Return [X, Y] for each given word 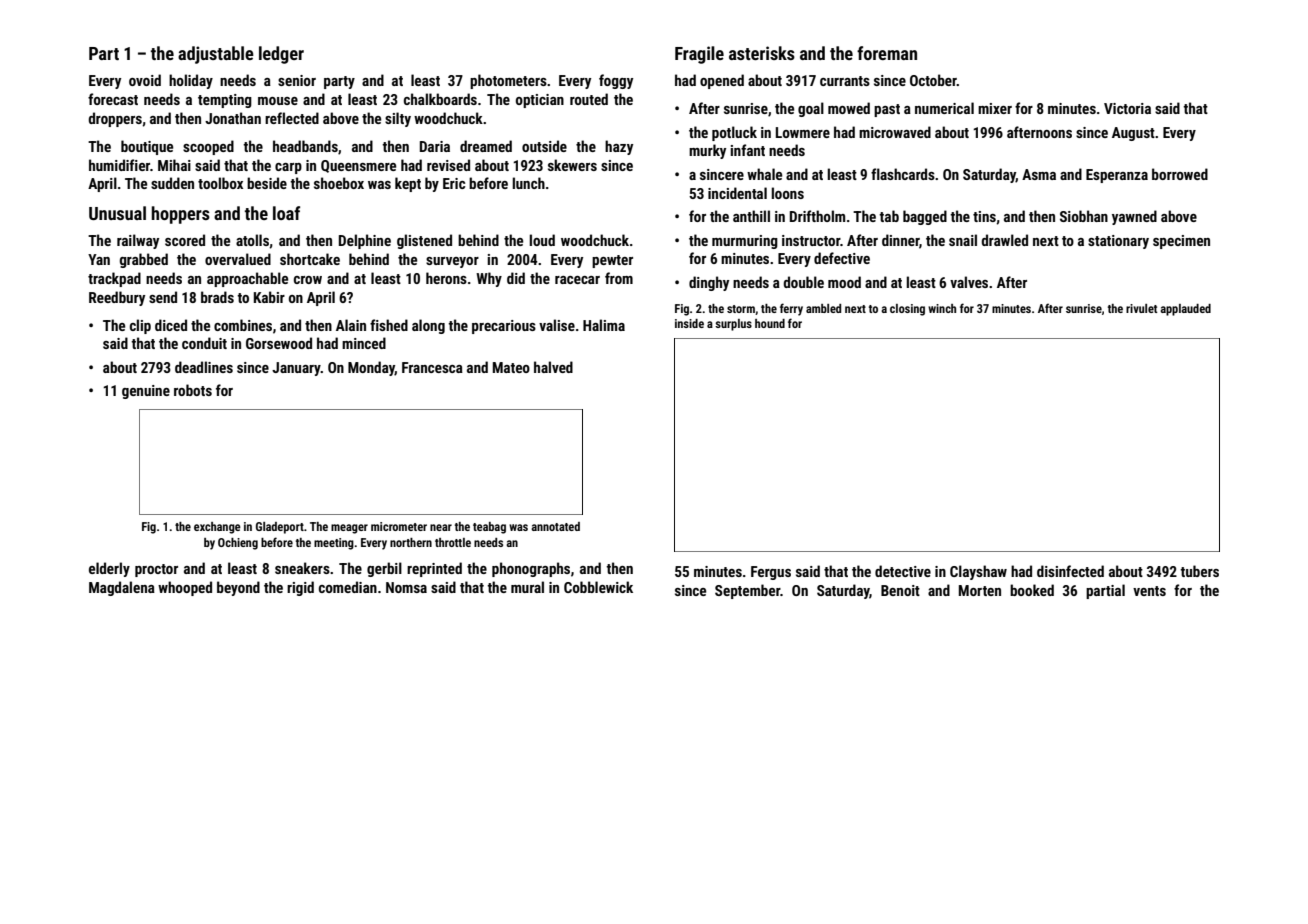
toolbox [220, 183]
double [803, 282]
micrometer [399, 526]
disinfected [1070, 571]
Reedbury [117, 298]
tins [984, 216]
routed [589, 99]
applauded [1185, 310]
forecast [113, 99]
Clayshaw [978, 572]
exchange [217, 528]
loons [788, 193]
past [887, 110]
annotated [555, 526]
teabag [489, 528]
